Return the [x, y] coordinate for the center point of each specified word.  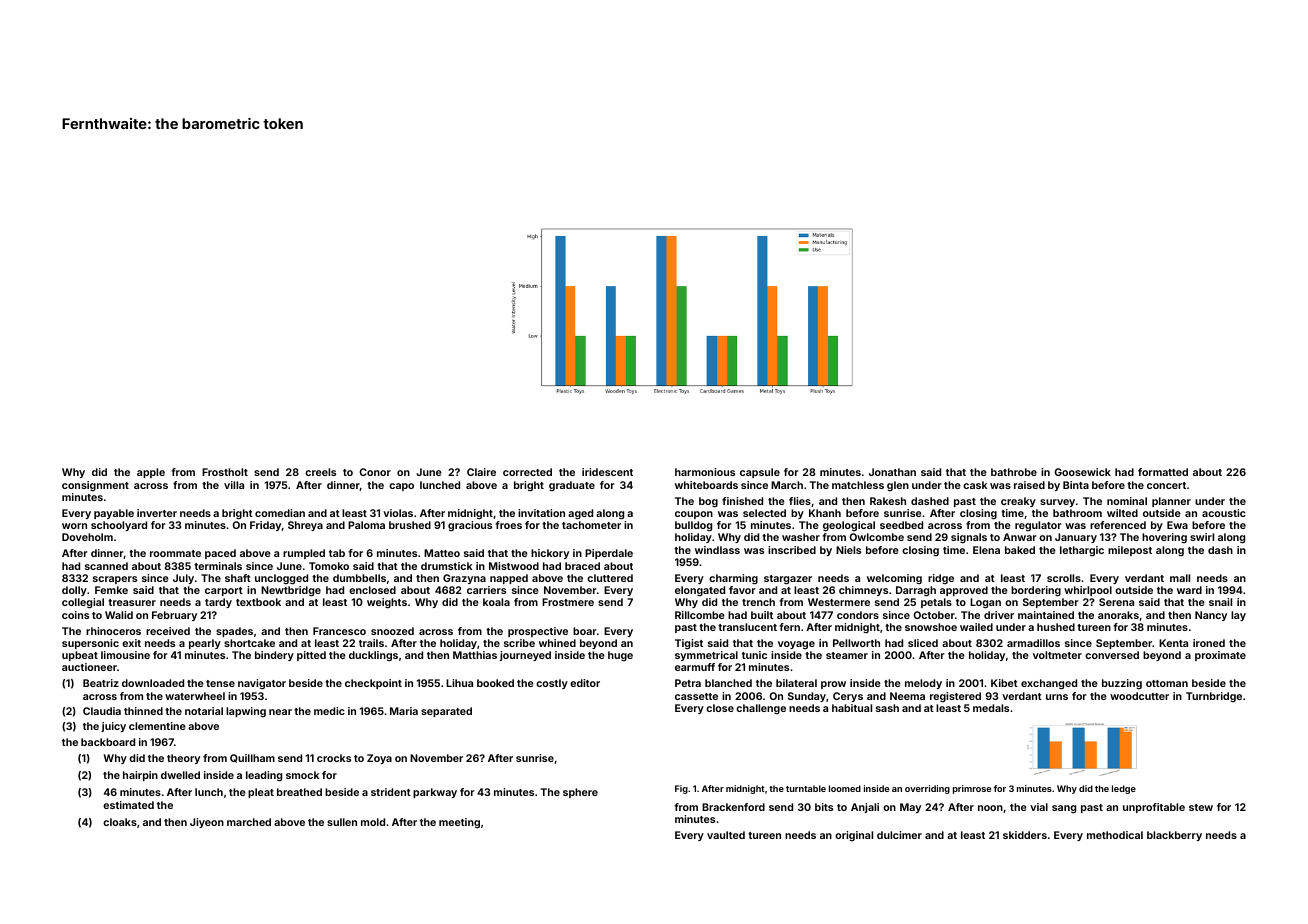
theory [183, 759]
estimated [128, 805]
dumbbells [359, 578]
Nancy [1211, 616]
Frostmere [568, 602]
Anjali [865, 808]
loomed [845, 788]
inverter [157, 513]
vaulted [726, 835]
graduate [572, 486]
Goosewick [1082, 472]
